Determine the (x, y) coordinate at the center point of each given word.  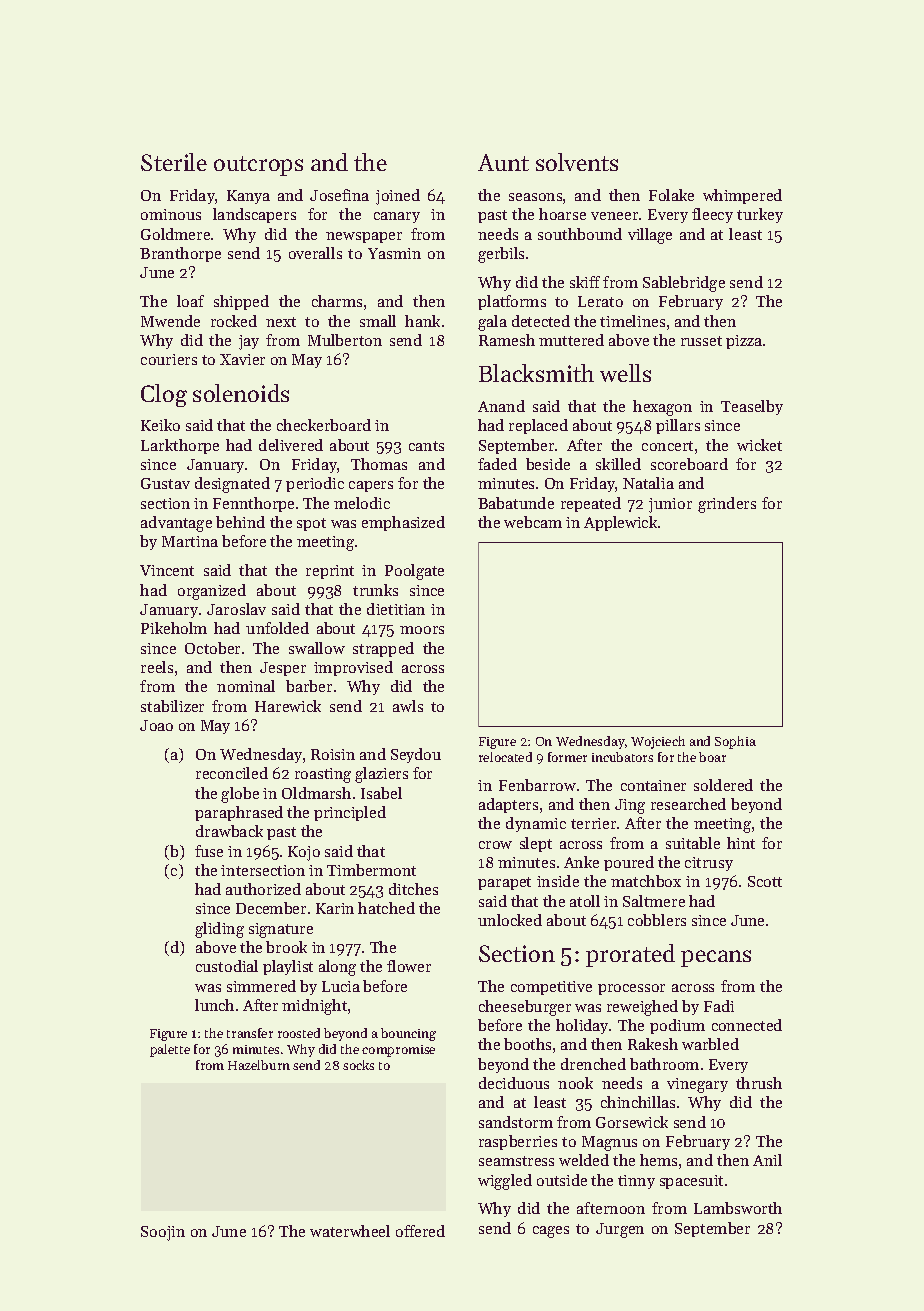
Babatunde (516, 503)
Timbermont (371, 870)
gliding (219, 930)
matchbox (646, 881)
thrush (759, 1083)
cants (426, 446)
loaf (190, 301)
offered (420, 1231)
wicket (759, 445)
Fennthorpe (253, 504)
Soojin (163, 1233)
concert (667, 446)
